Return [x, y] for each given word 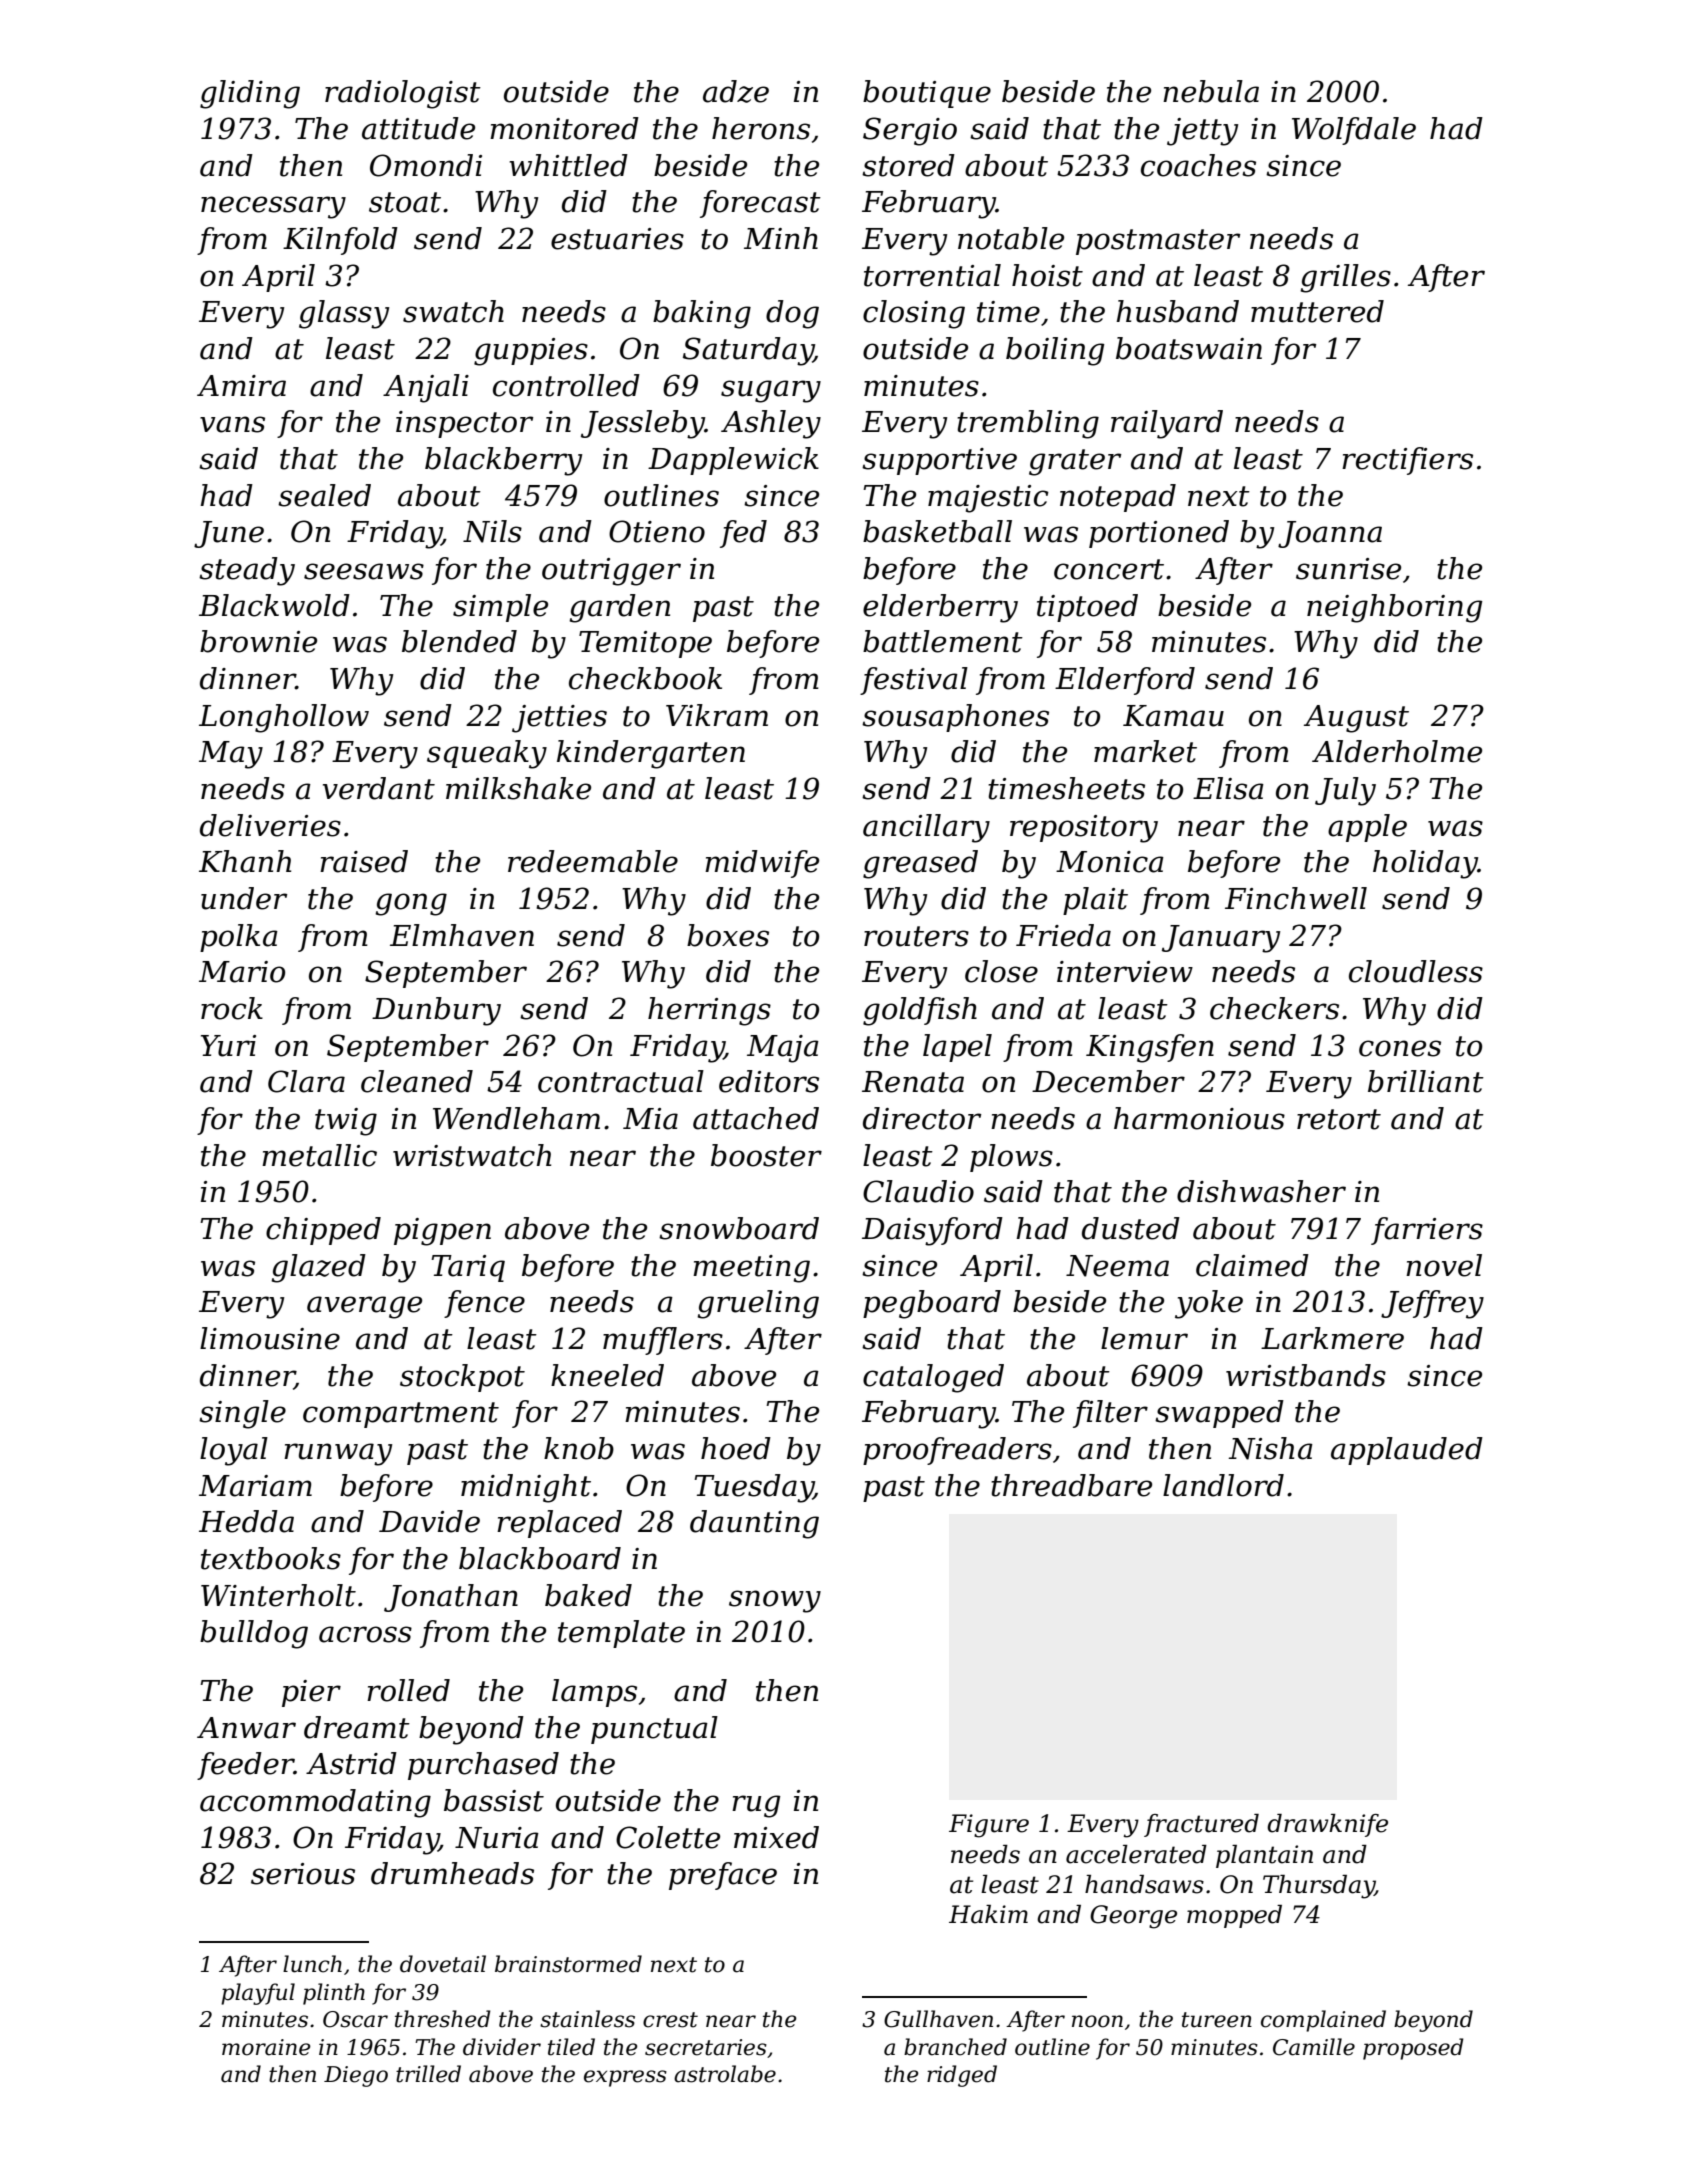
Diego [356, 2076]
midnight [526, 1488]
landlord [1223, 1485]
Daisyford [932, 1231]
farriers [1427, 1231]
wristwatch [472, 1155]
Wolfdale [1354, 131]
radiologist [403, 94]
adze [736, 91]
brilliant [1426, 1081]
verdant [379, 788]
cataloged [933, 1378]
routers [916, 936]
